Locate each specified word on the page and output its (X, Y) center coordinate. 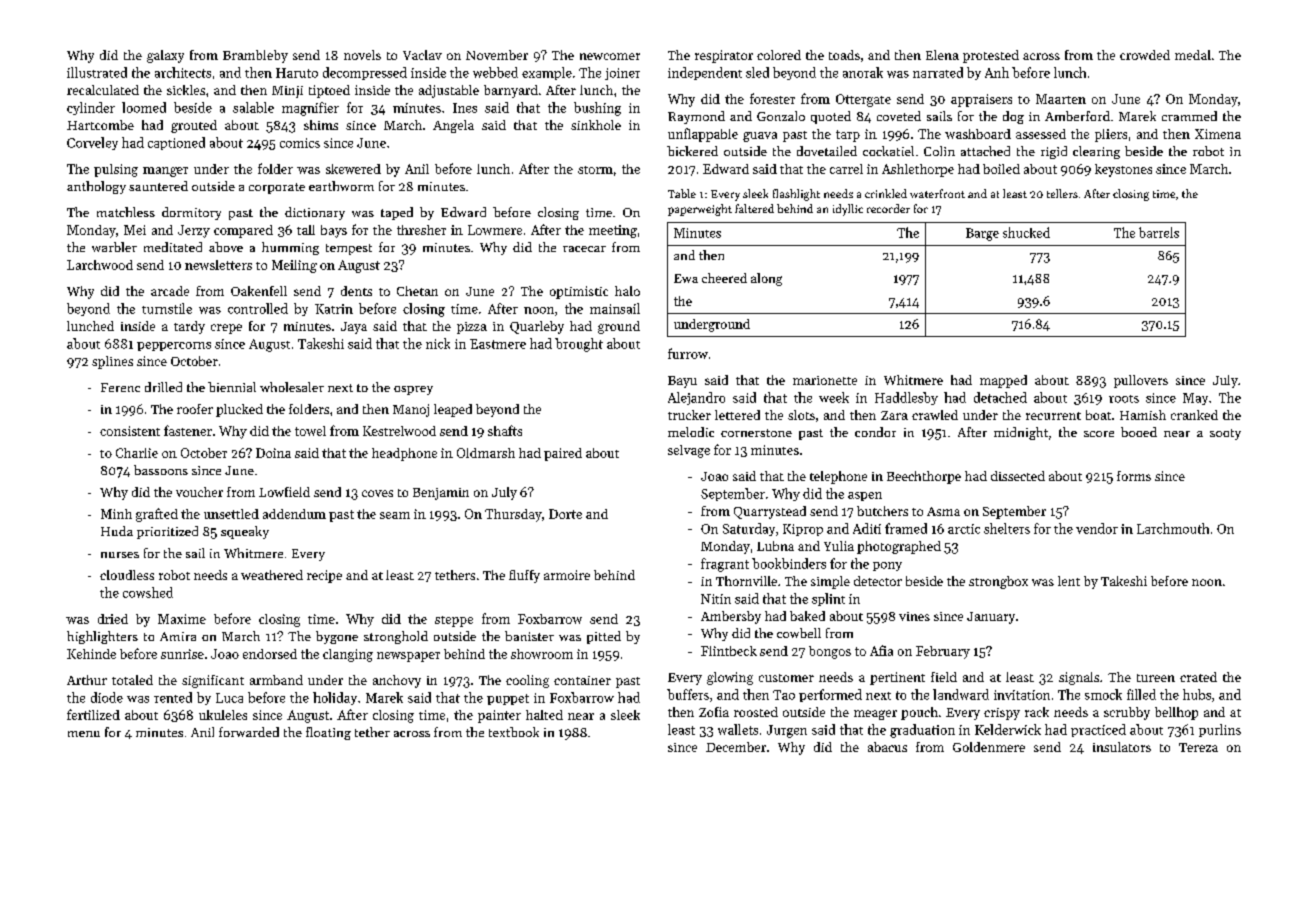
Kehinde (91, 654)
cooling (527, 681)
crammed (1189, 116)
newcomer (610, 56)
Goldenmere (989, 747)
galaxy (165, 56)
